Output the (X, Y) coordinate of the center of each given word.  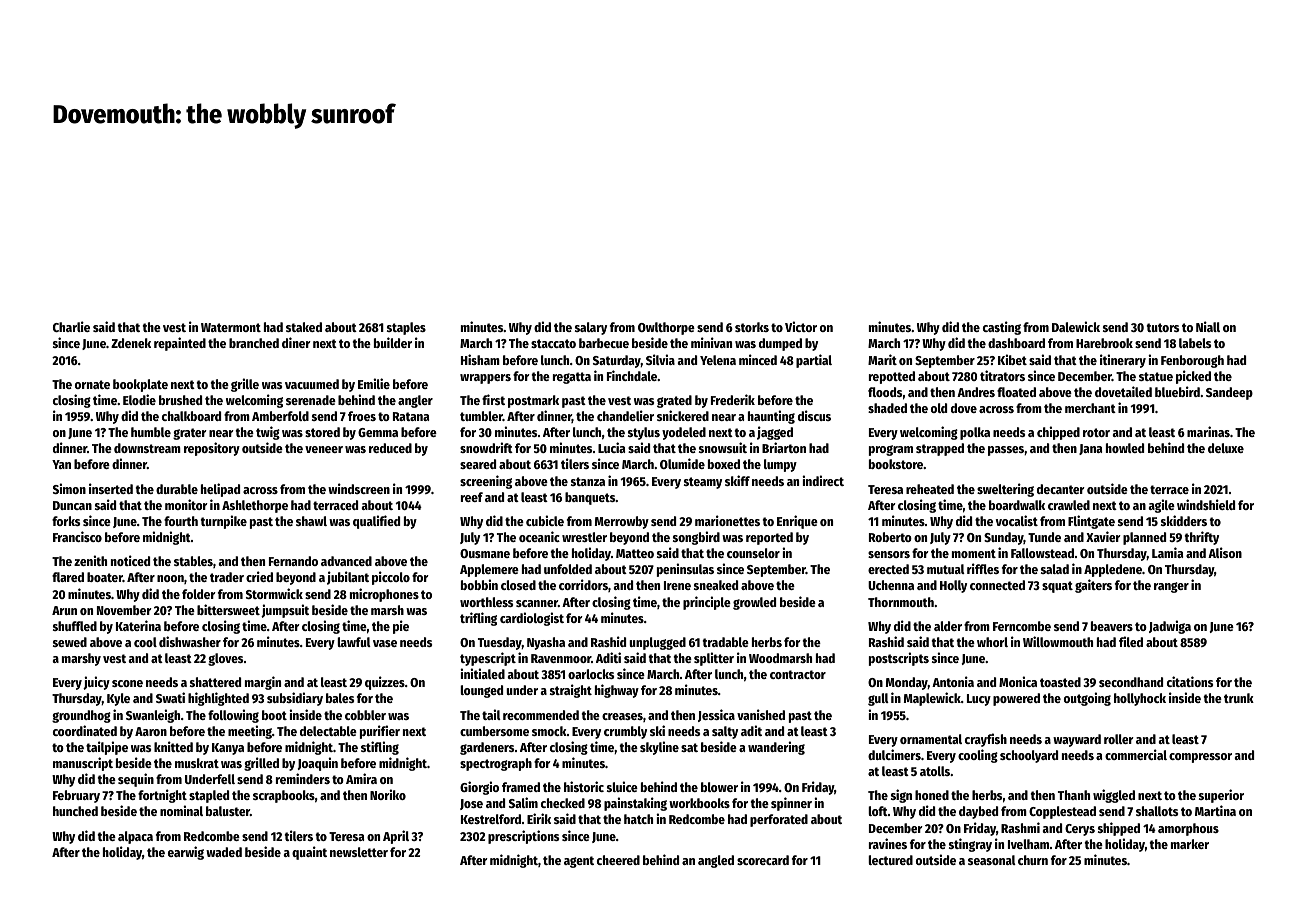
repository (212, 449)
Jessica (716, 715)
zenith (90, 560)
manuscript (83, 764)
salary (591, 328)
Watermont (231, 327)
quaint (309, 853)
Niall (1208, 326)
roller (1119, 739)
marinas (1208, 431)
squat (1057, 587)
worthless (486, 602)
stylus (644, 433)
